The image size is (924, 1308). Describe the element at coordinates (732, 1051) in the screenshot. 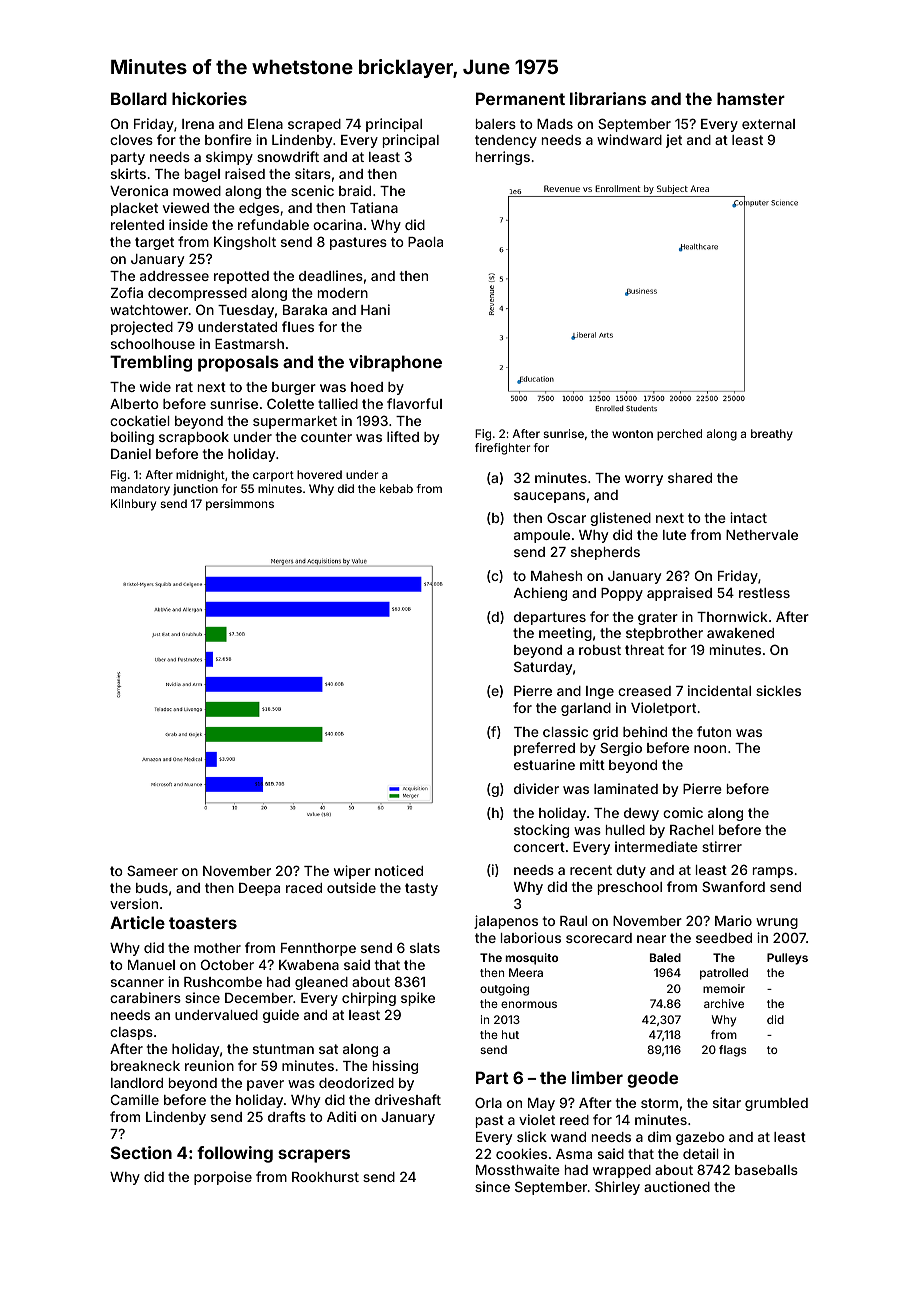

I see `flags` at that location.
